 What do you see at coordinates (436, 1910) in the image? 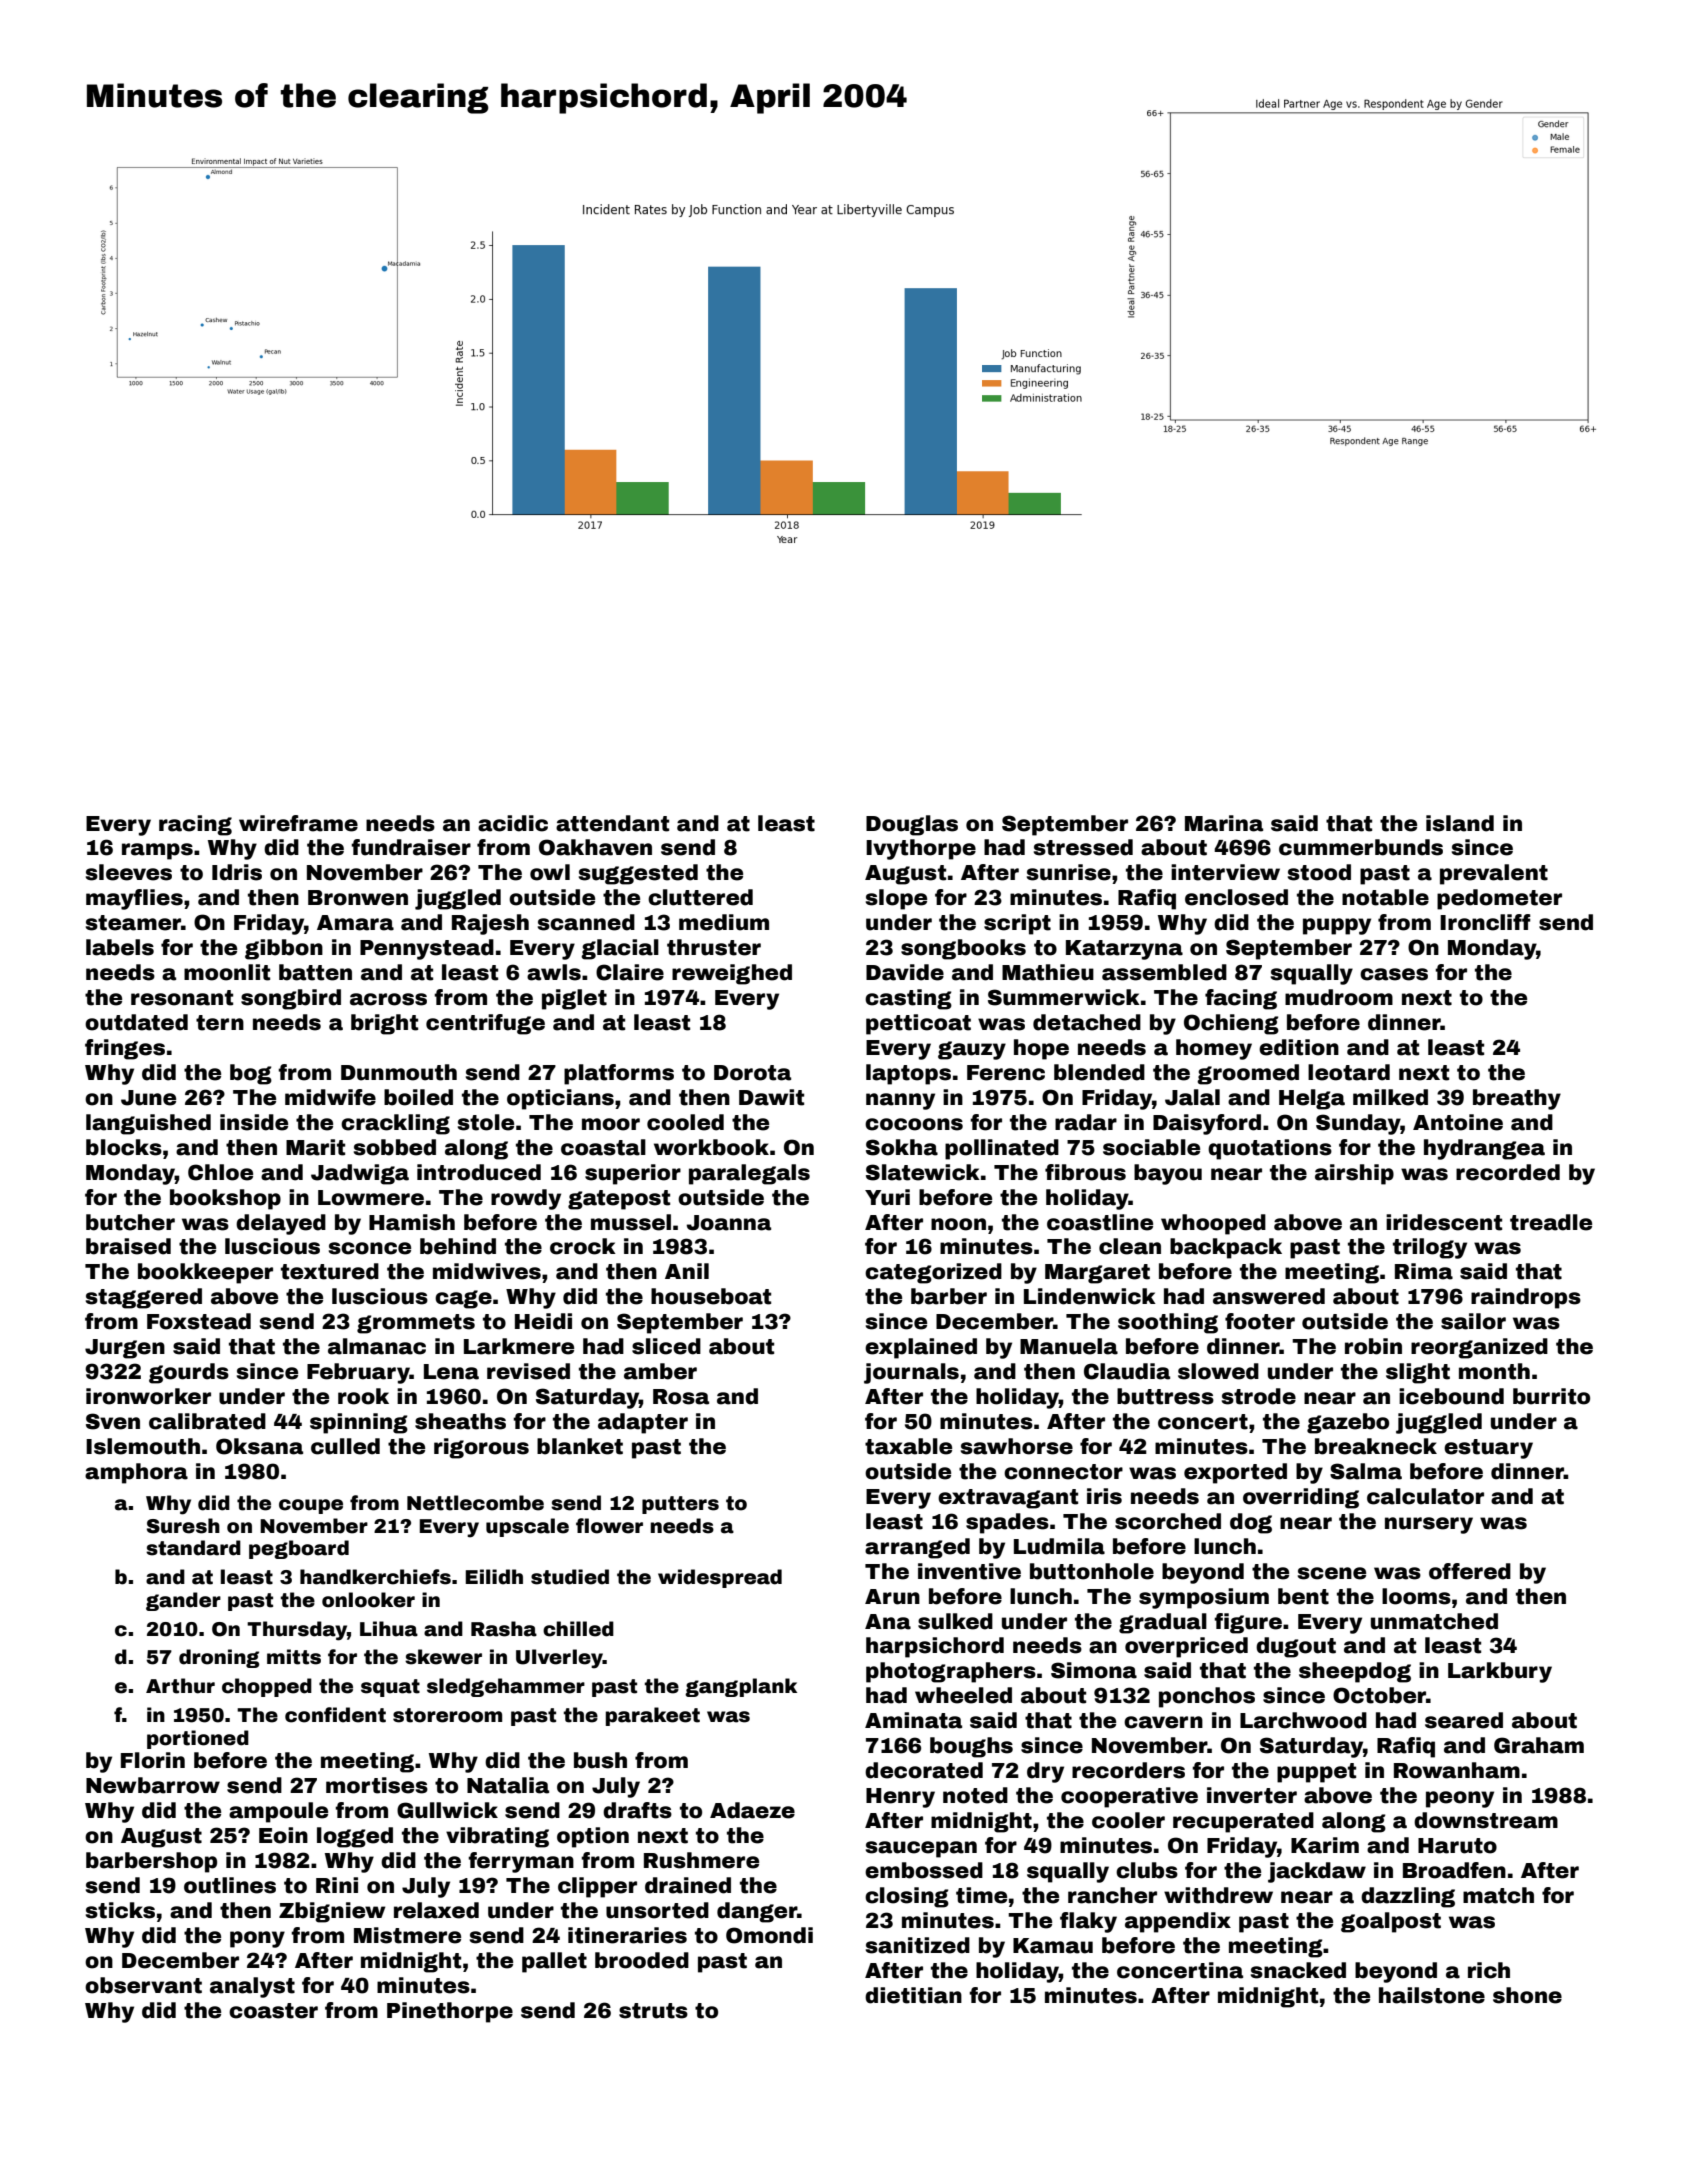
I see `relaxed` at bounding box center [436, 1910].
